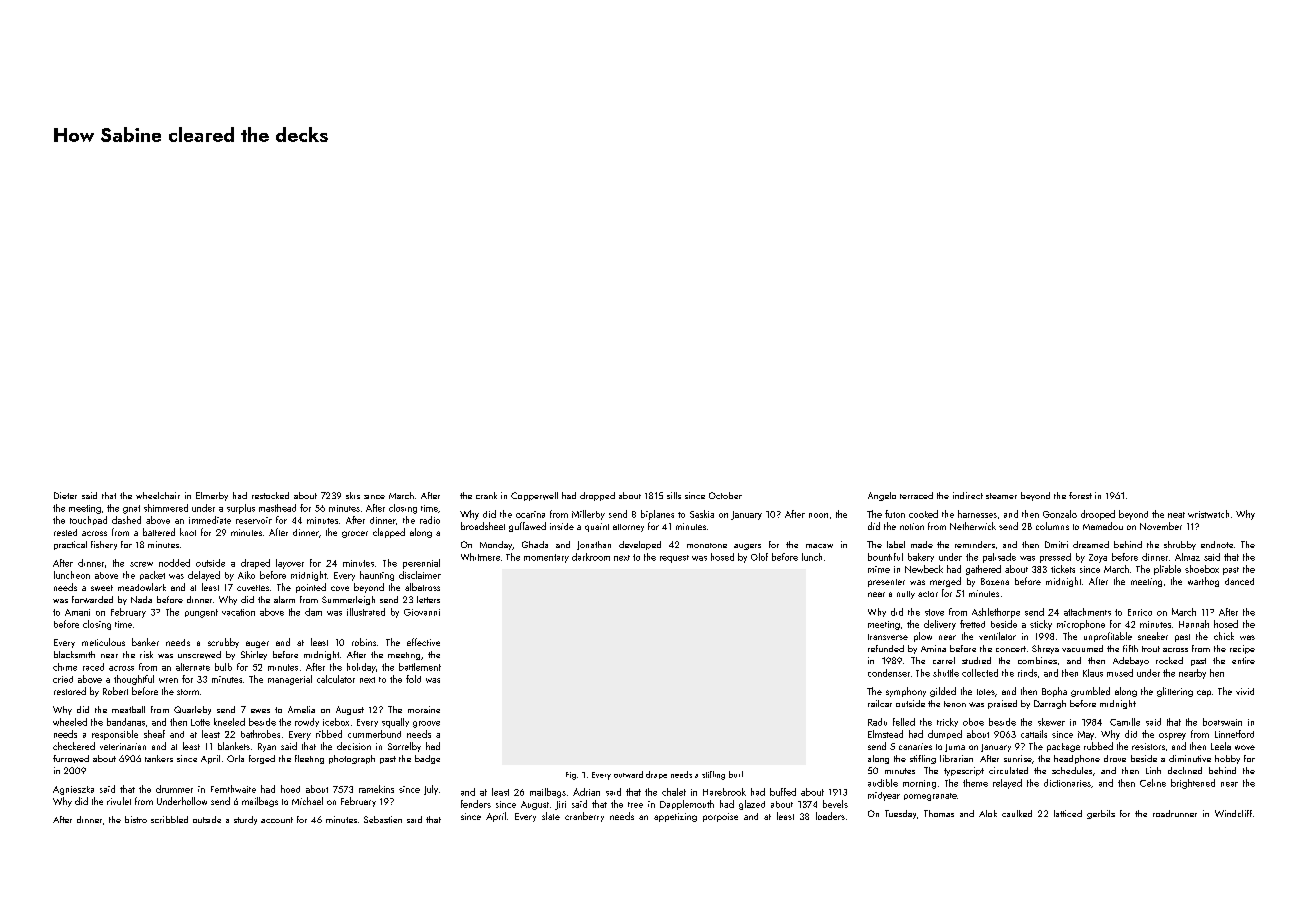 The width and height of the screenshot is (1308, 924). What do you see at coordinates (1172, 736) in the screenshot?
I see `osprey` at bounding box center [1172, 736].
